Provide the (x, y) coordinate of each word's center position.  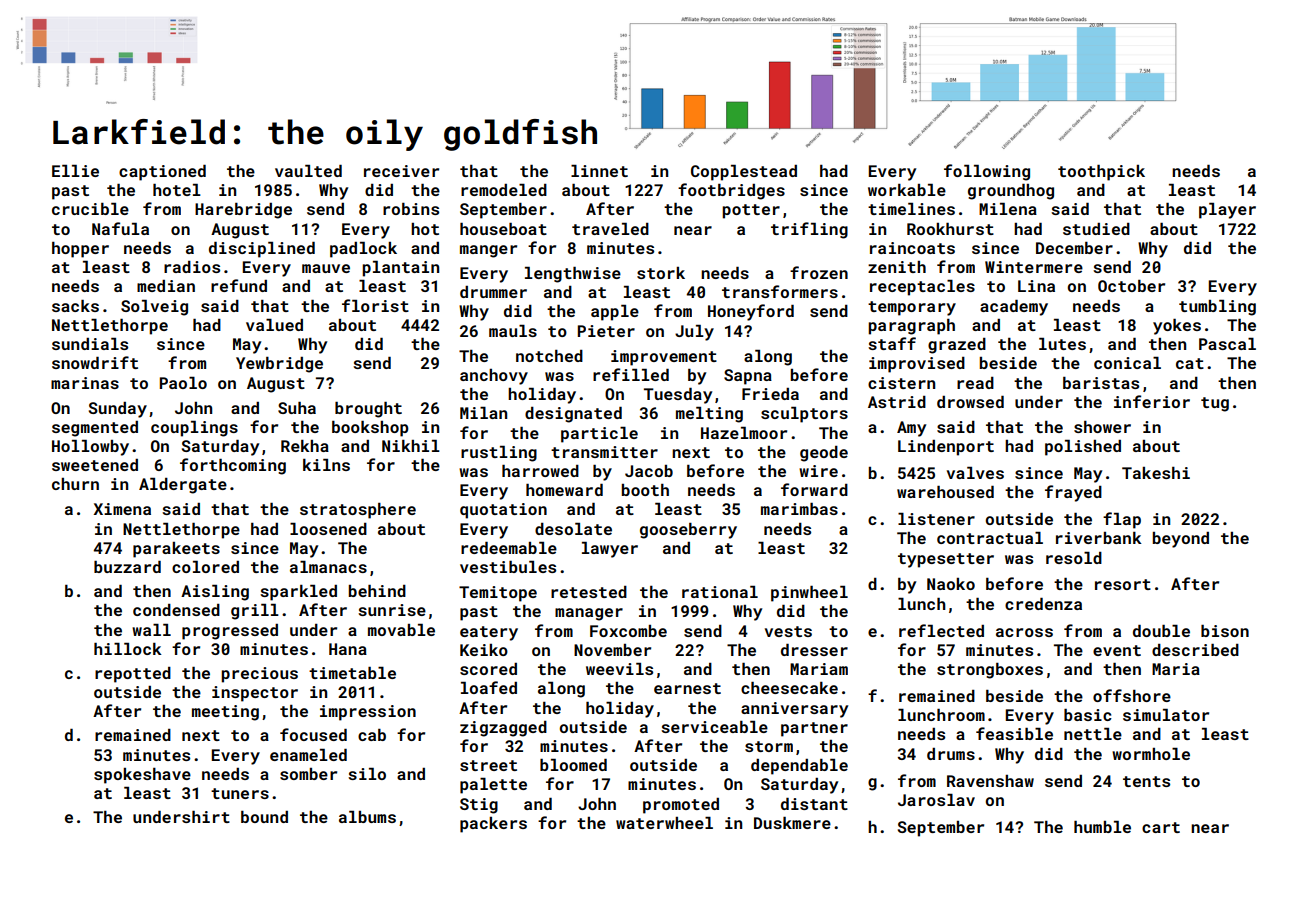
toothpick (1101, 173)
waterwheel (664, 823)
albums (367, 817)
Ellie (75, 171)
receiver (401, 171)
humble (1102, 827)
